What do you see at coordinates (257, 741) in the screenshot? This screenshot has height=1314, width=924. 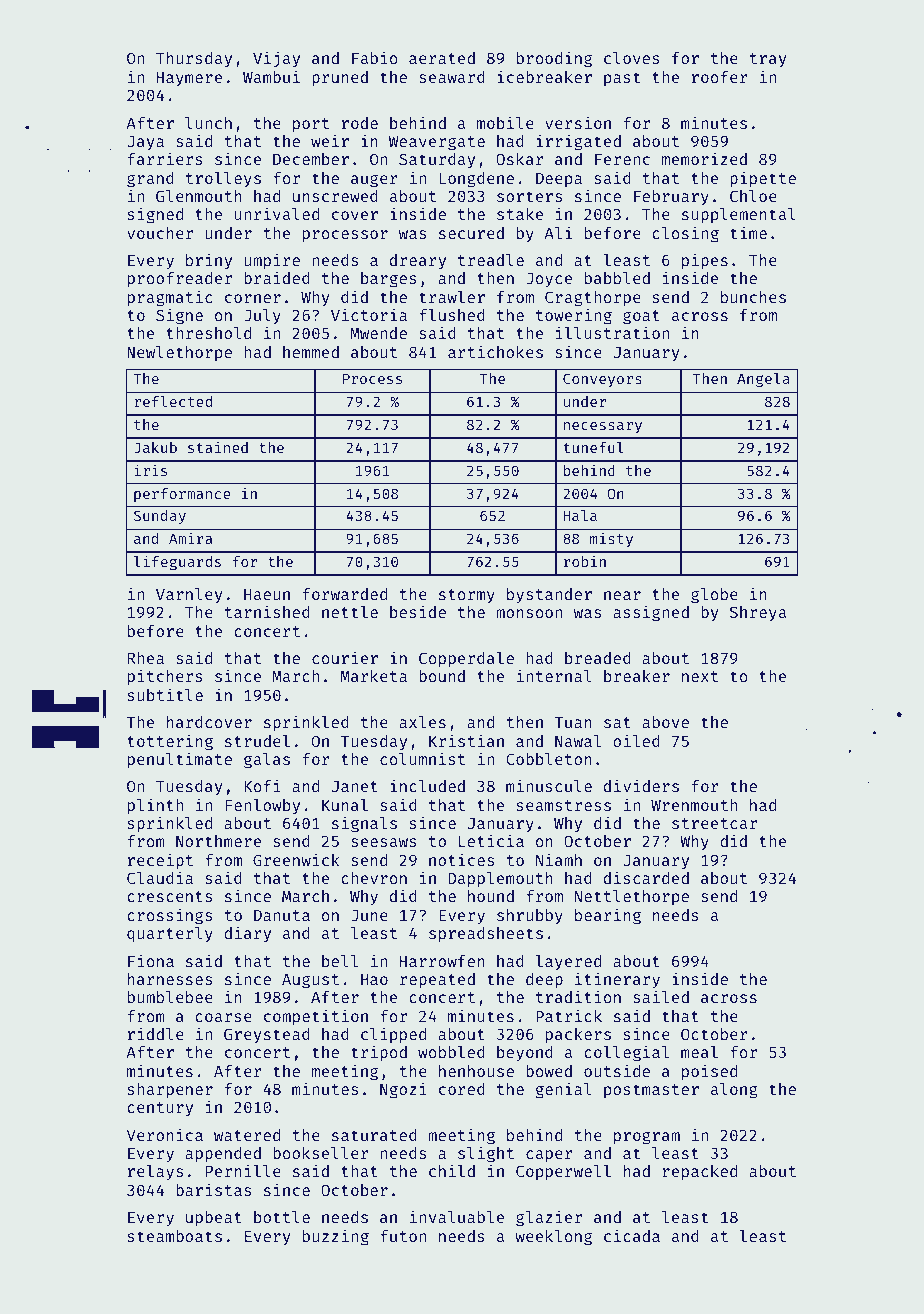 I see `strudel` at bounding box center [257, 741].
